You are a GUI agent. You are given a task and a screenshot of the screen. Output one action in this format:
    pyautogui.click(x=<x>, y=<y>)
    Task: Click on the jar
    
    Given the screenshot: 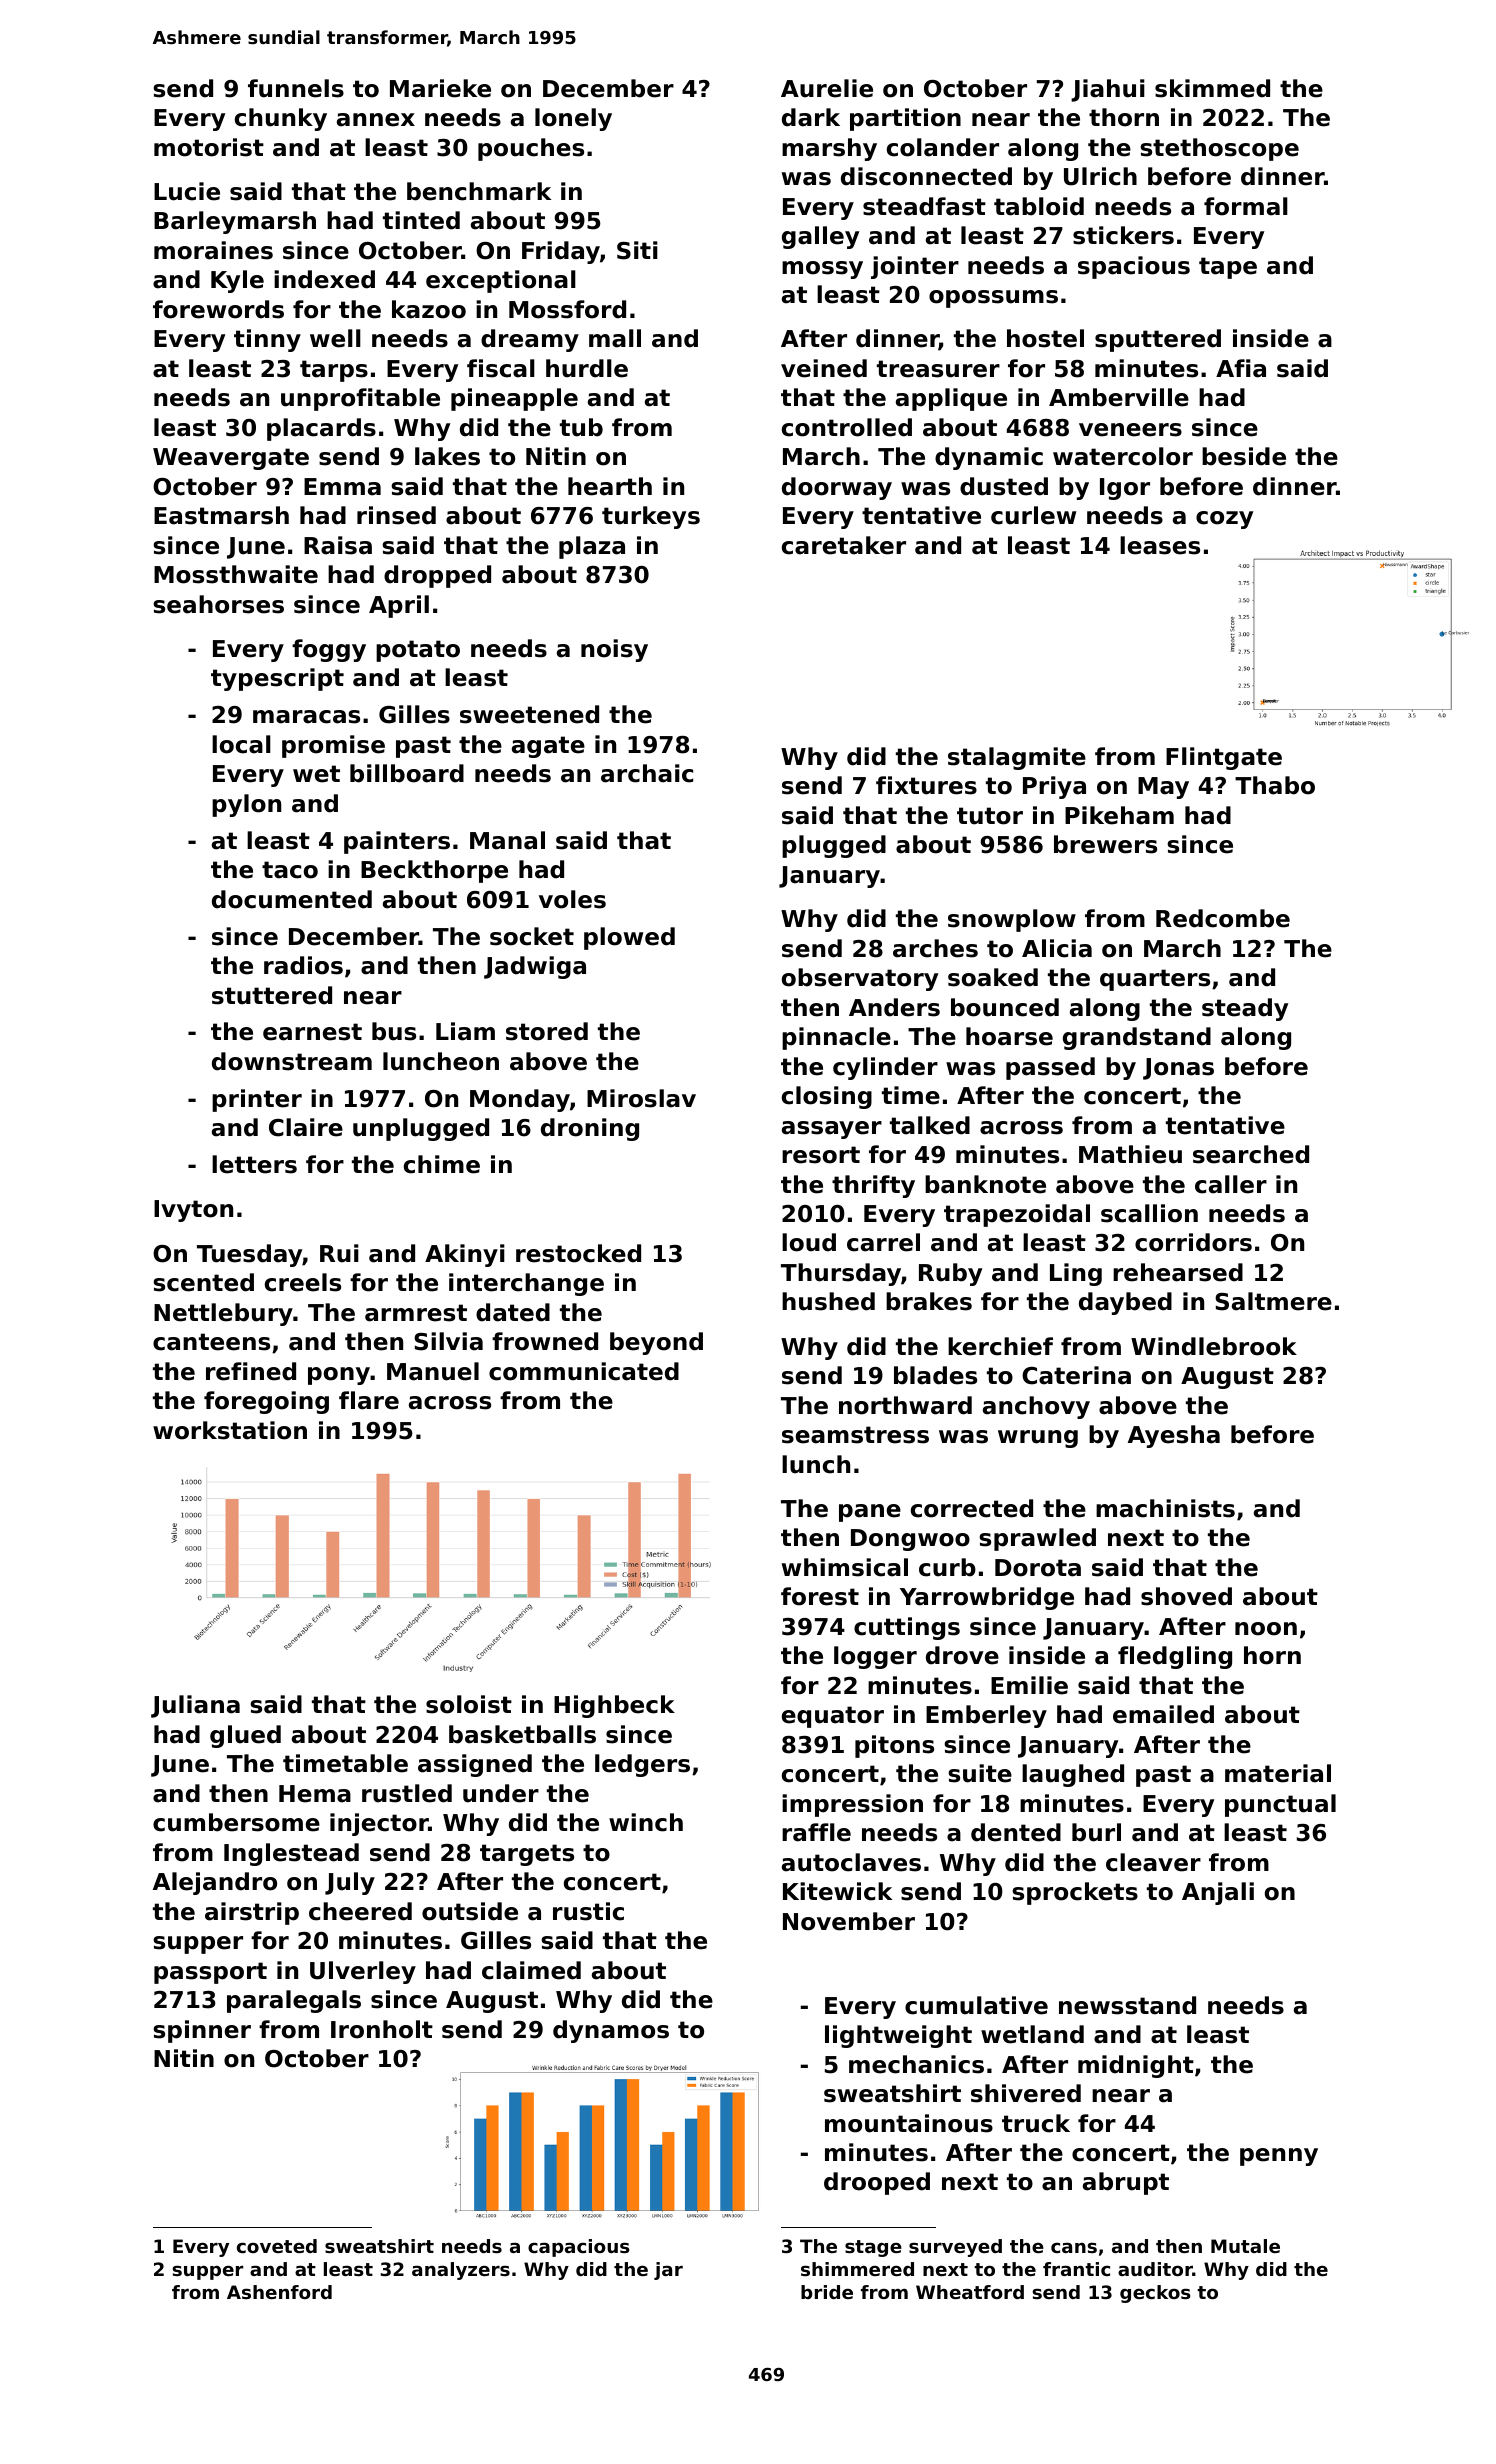 What is the action you would take?
    pyautogui.click(x=668, y=2271)
